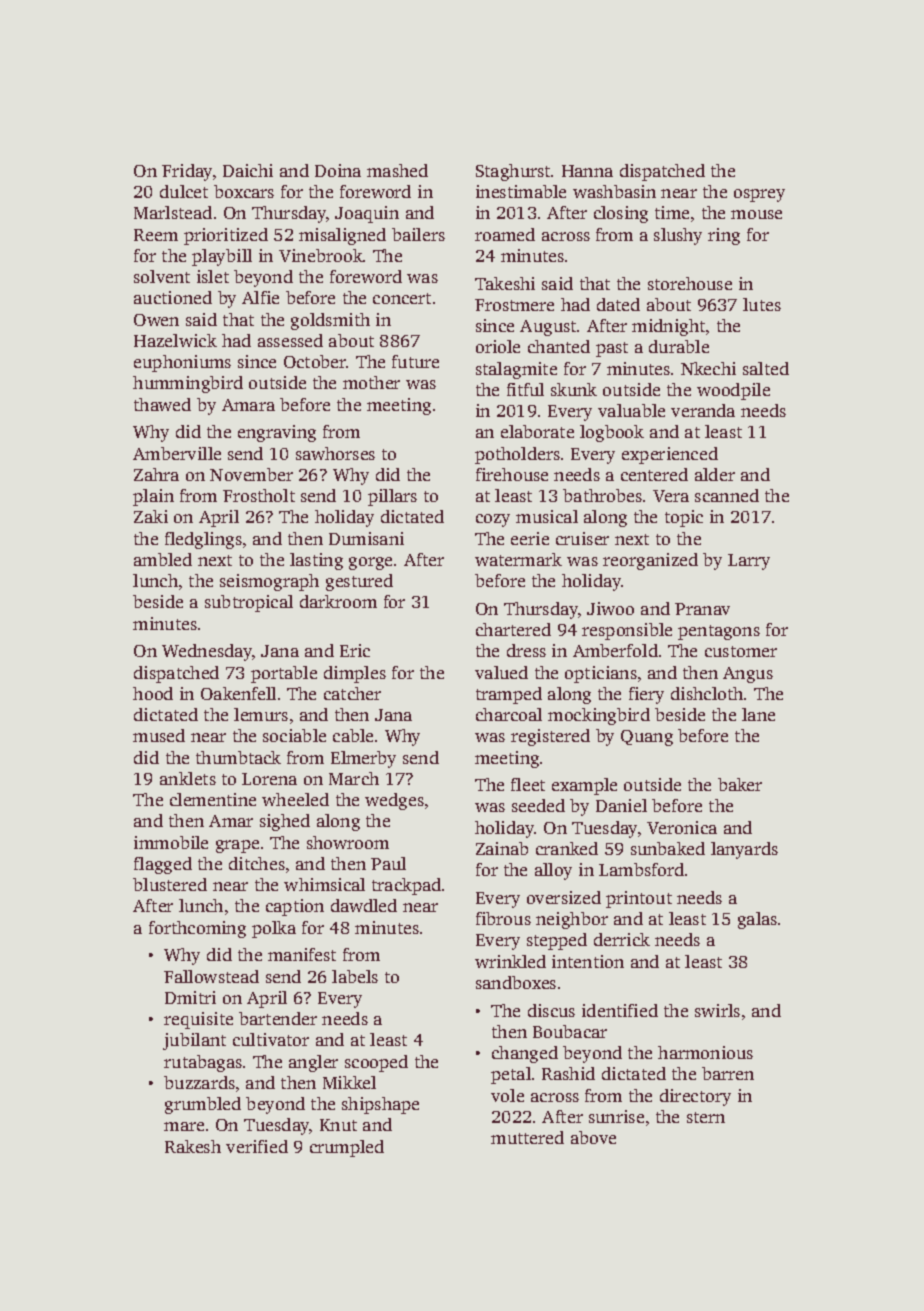 Image resolution: width=924 pixels, height=1311 pixels. What do you see at coordinates (366, 538) in the image?
I see `Dumisani` at bounding box center [366, 538].
